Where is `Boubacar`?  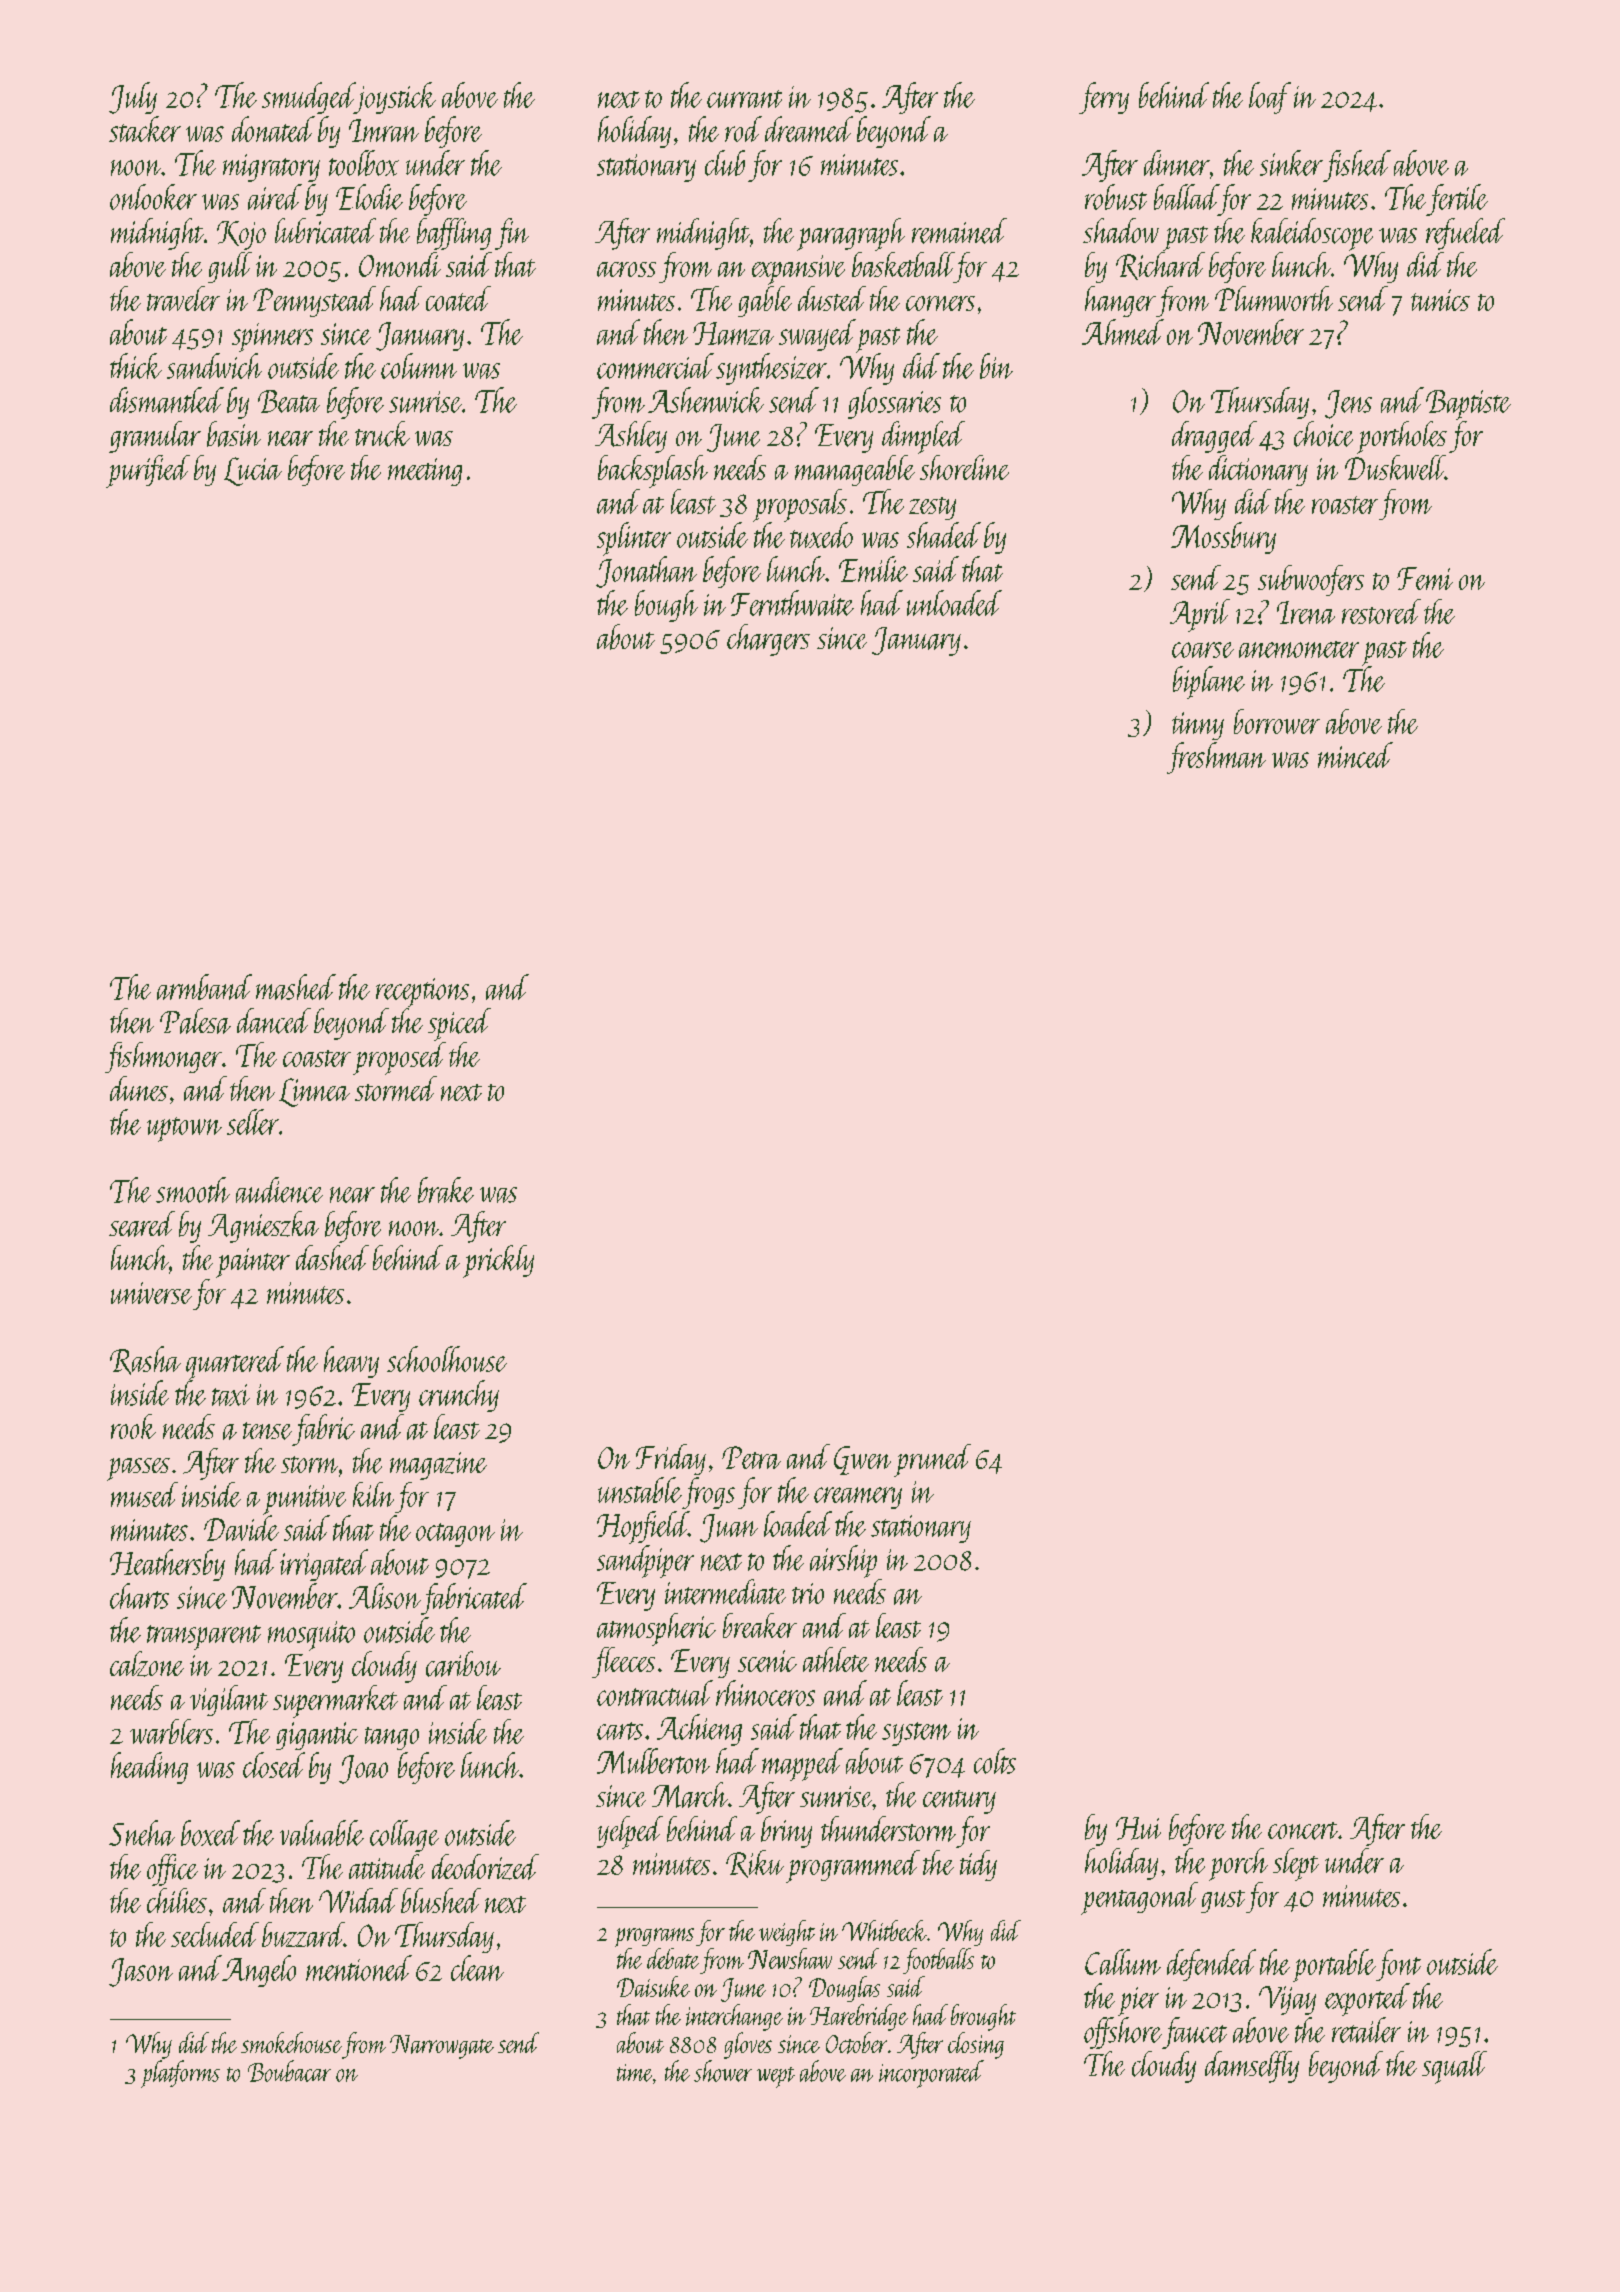
Boubacar is located at coordinates (289, 2071).
